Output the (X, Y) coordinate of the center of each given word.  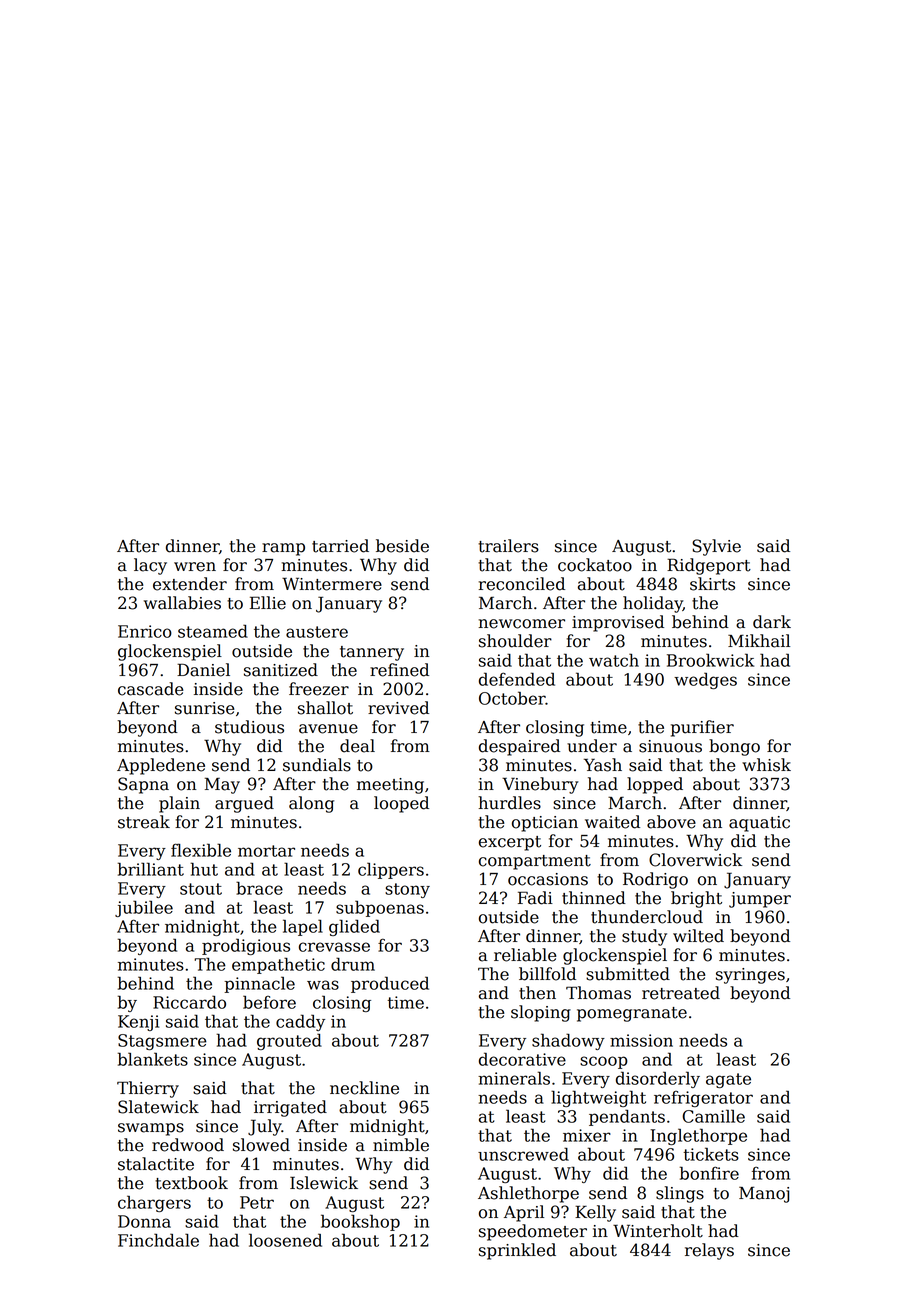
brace (259, 888)
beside (402, 546)
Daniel (203, 670)
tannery (372, 653)
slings (680, 1194)
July (265, 1127)
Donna (144, 1221)
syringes (750, 976)
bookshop (360, 1222)
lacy (150, 566)
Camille (713, 1116)
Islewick (324, 1183)
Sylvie (716, 547)
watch (614, 660)
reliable (525, 955)
